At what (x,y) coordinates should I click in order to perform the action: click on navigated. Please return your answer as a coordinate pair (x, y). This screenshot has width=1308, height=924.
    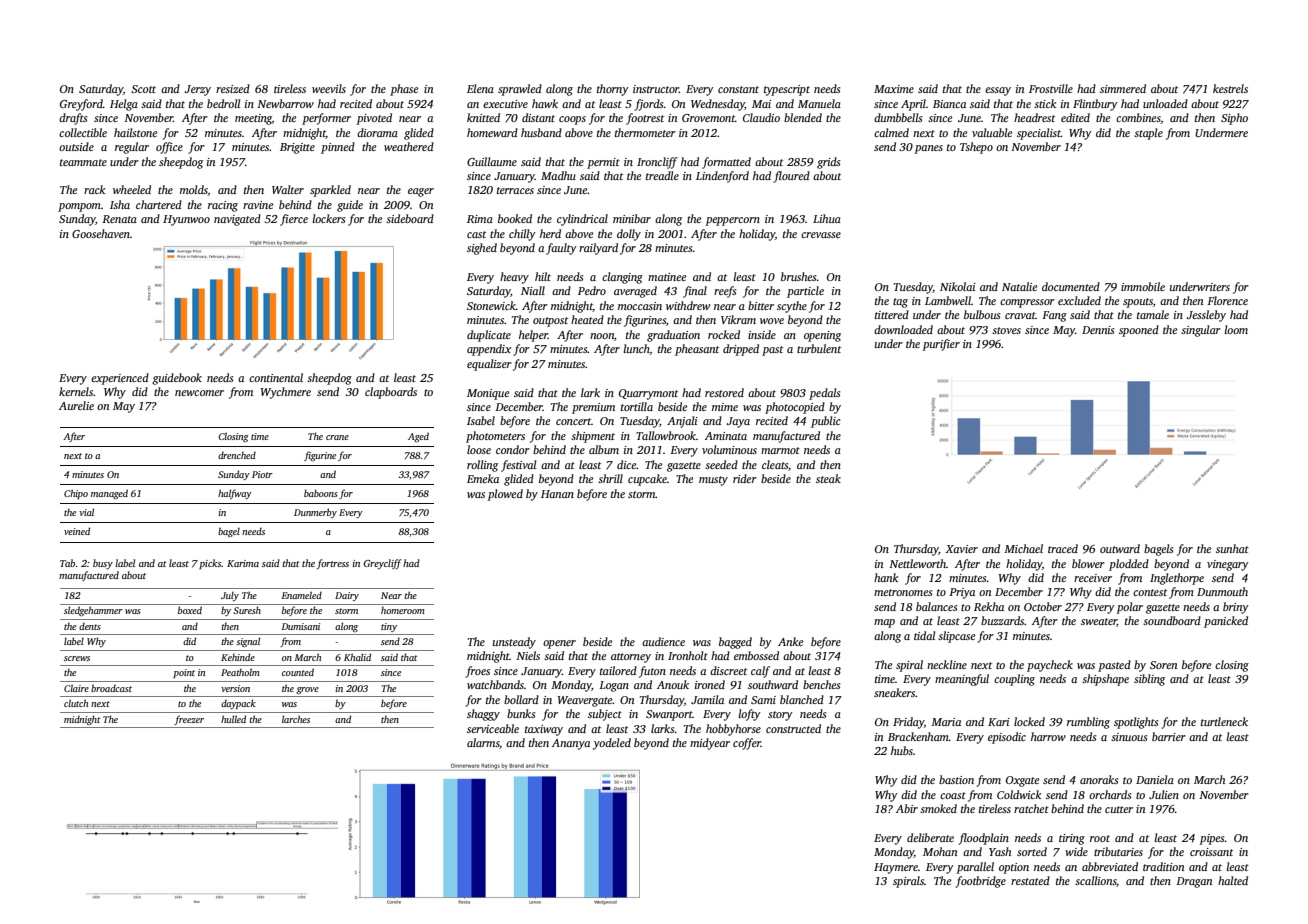
    Looking at the image, I should click on (237, 220).
